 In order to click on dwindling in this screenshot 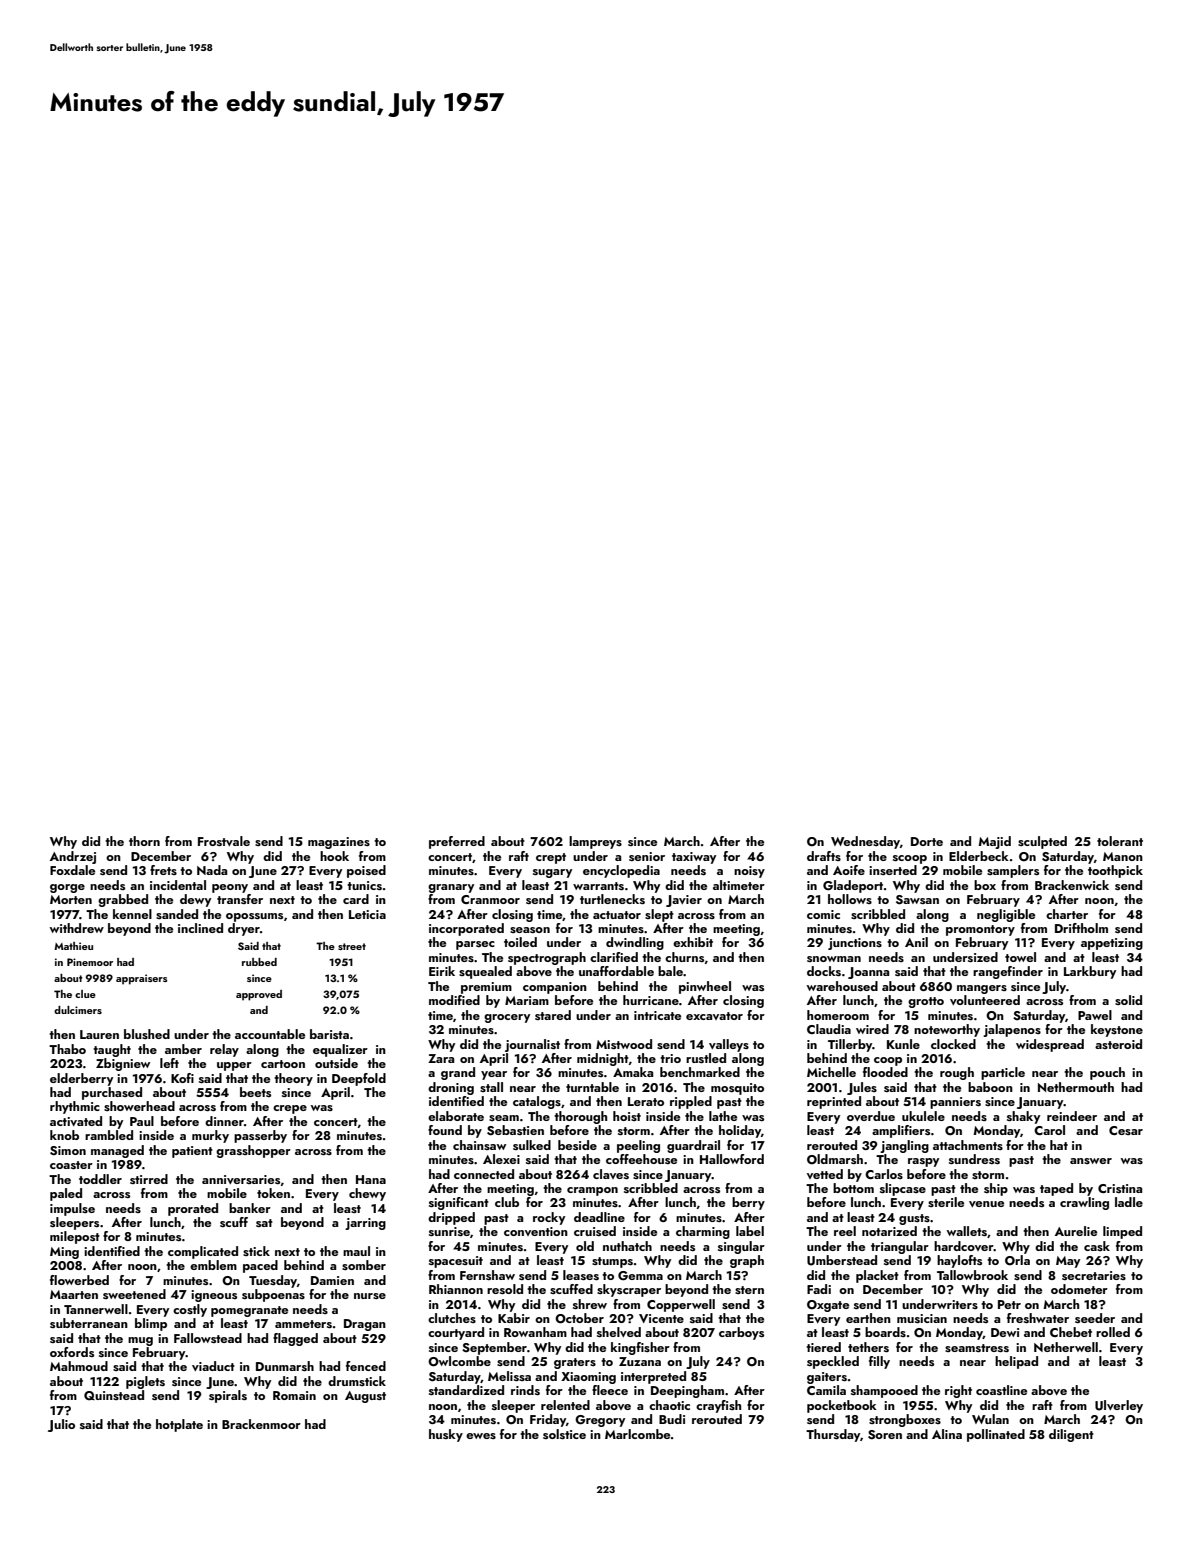, I will do `click(635, 943)`.
